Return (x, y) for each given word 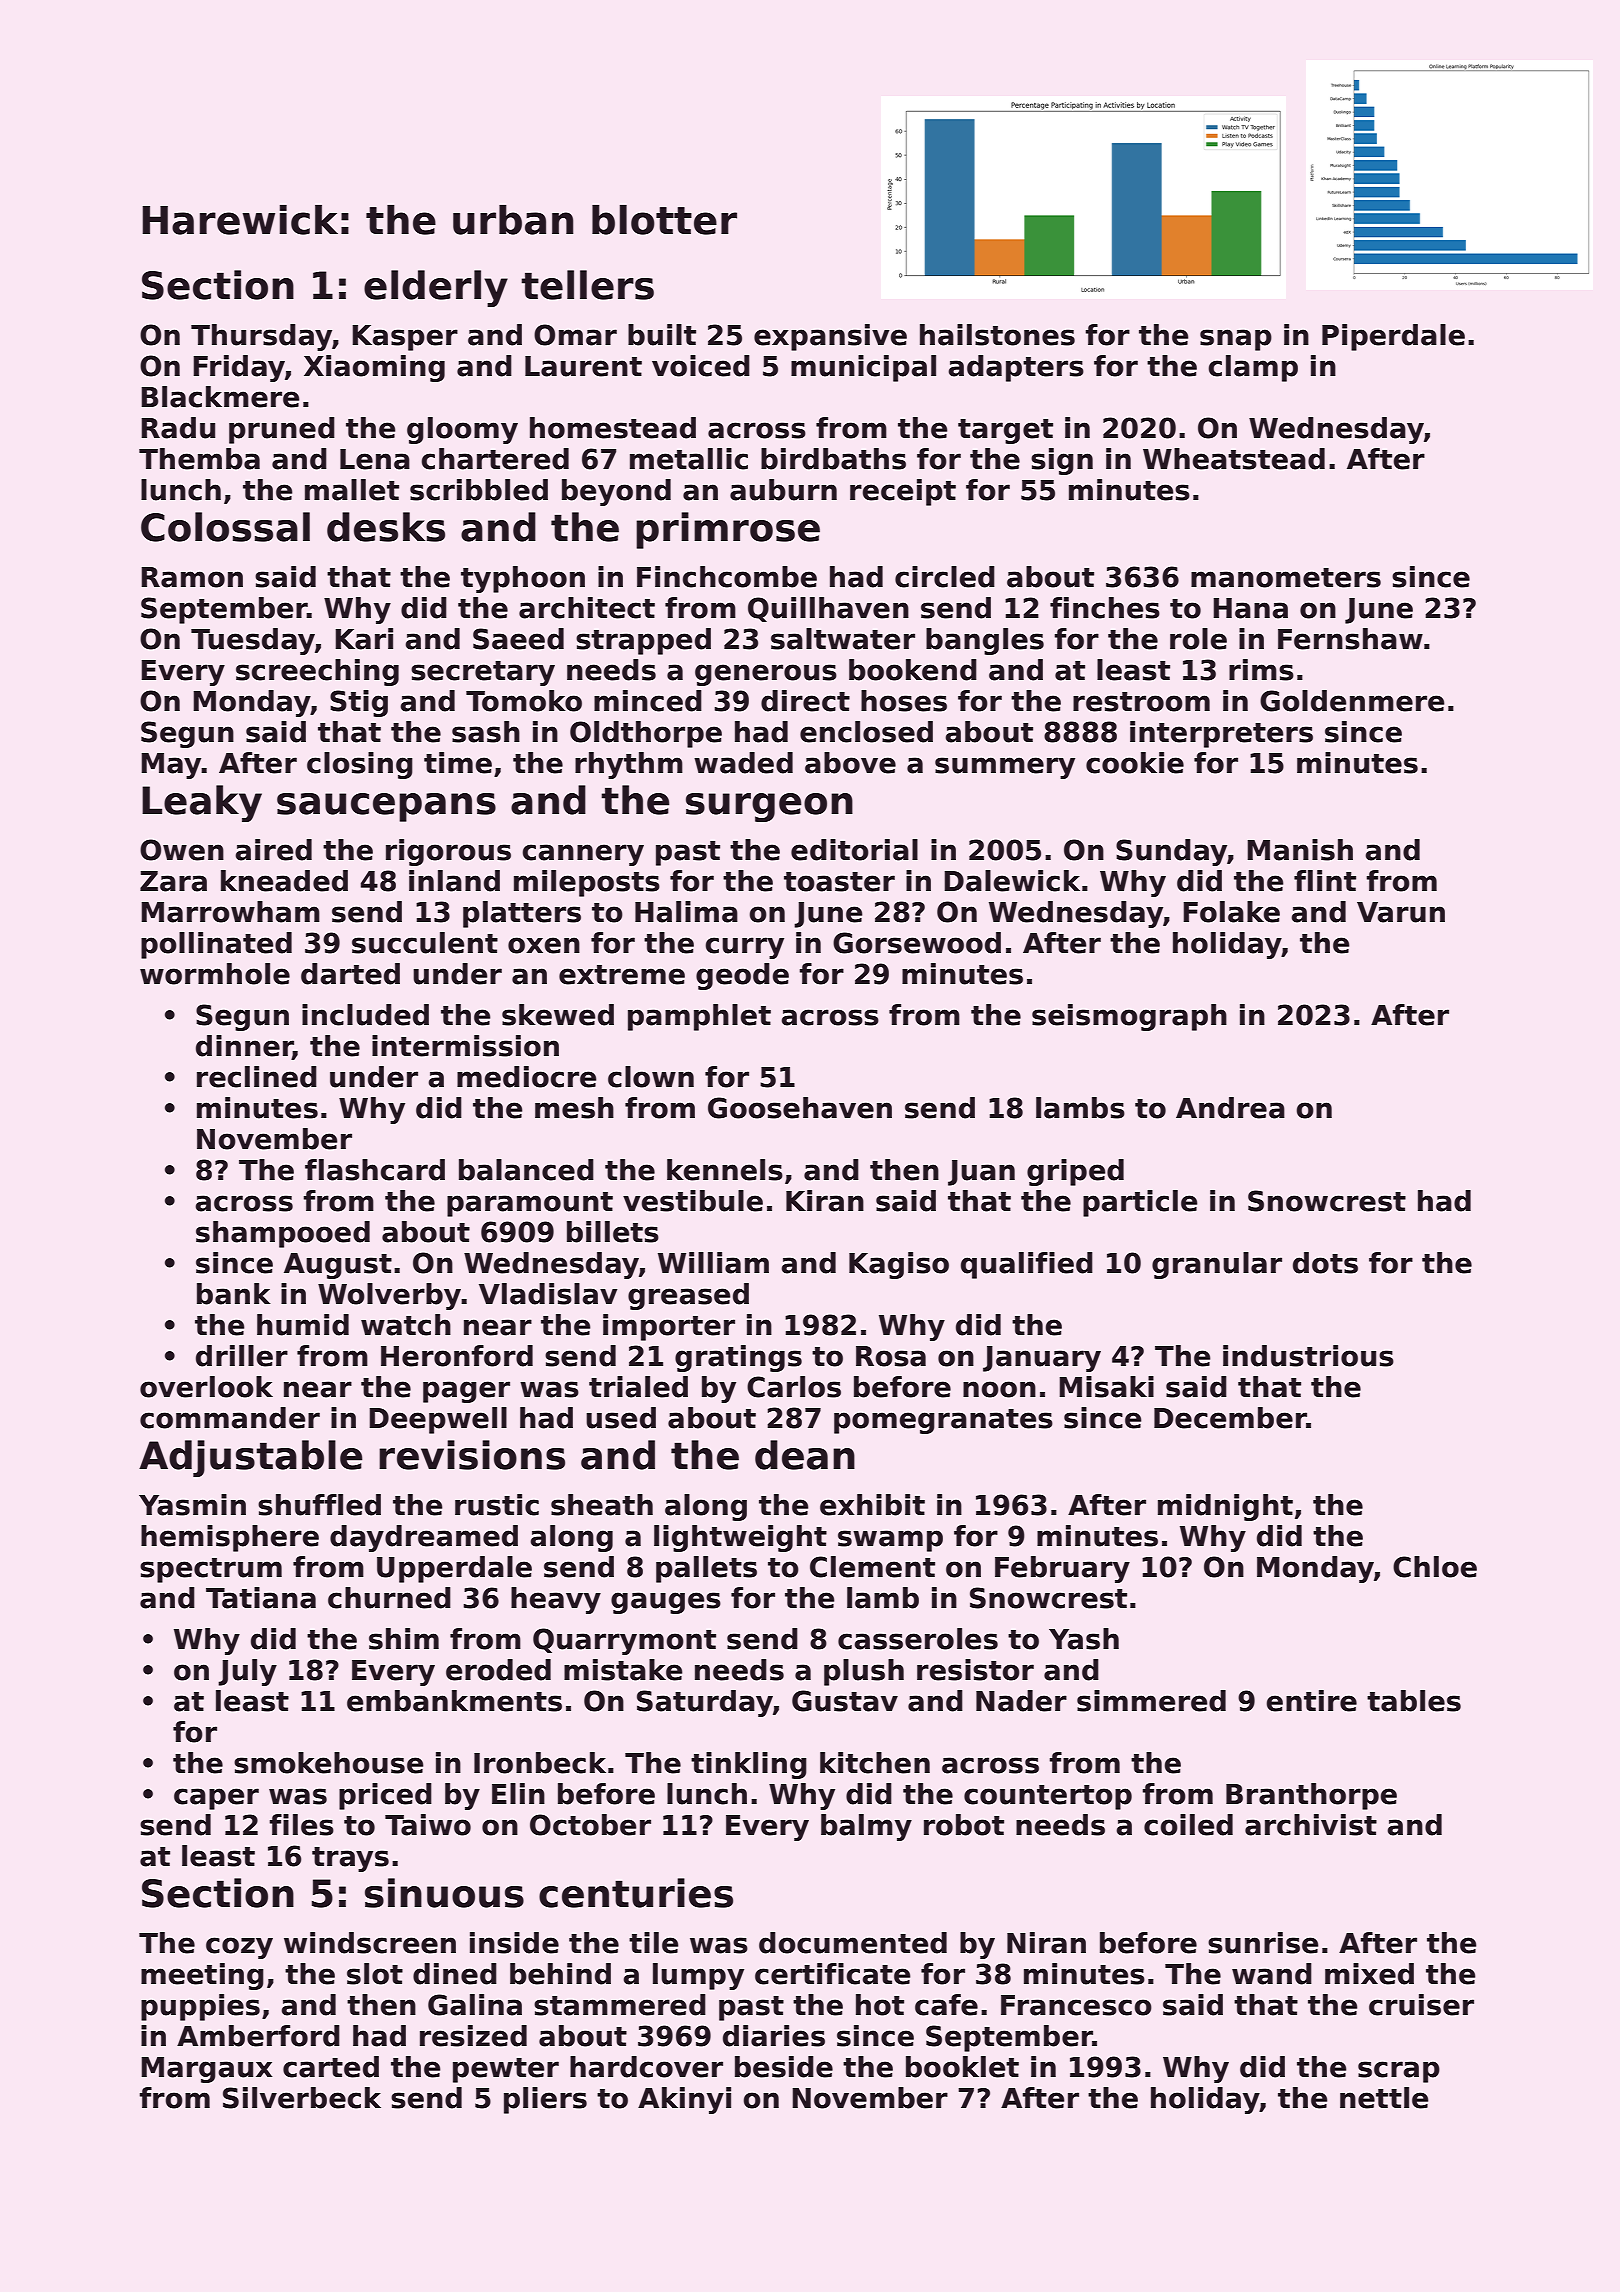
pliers (545, 2100)
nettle (1384, 2098)
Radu (178, 428)
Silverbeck (302, 2098)
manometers (1286, 578)
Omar (575, 335)
